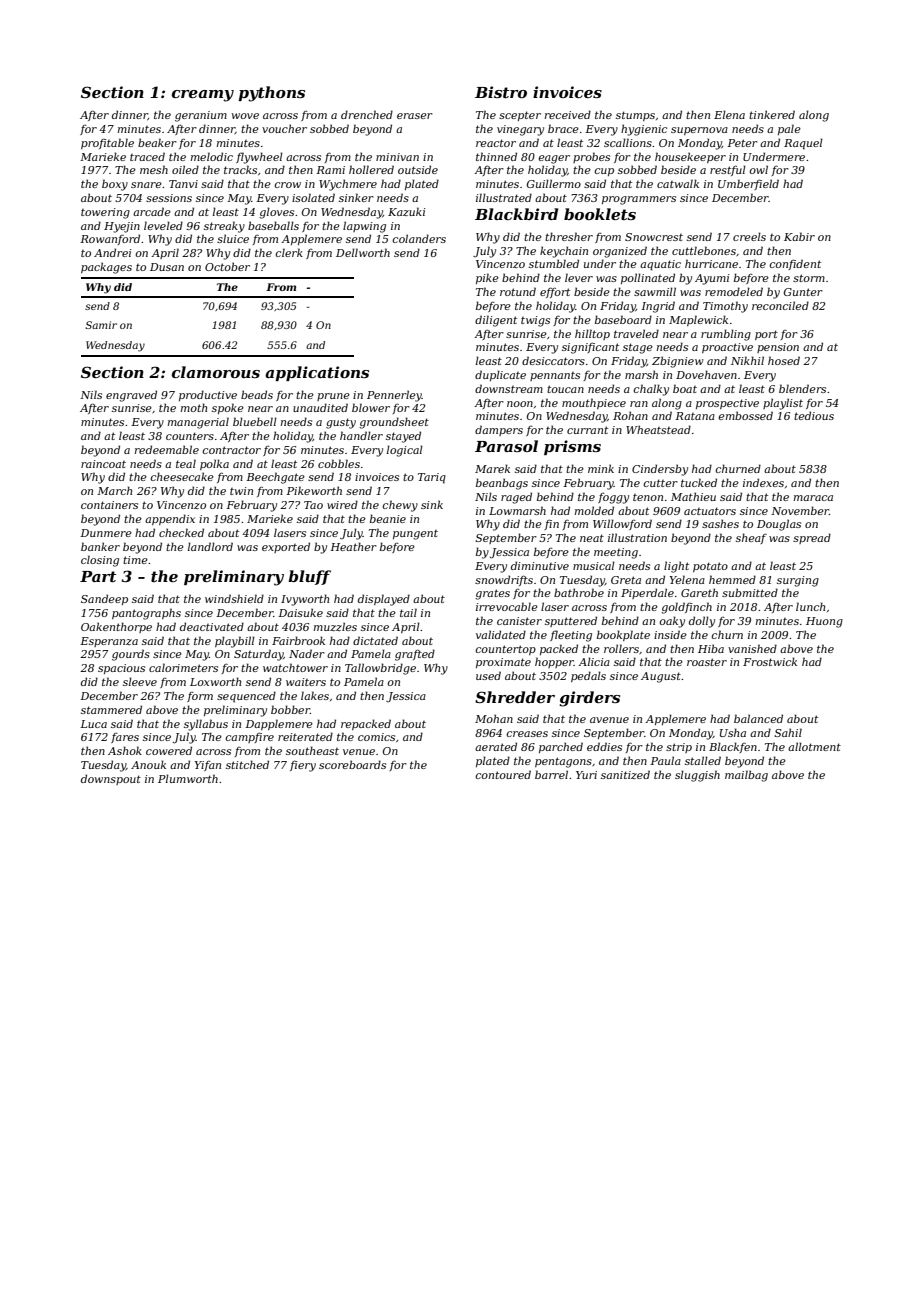 Image resolution: width=924 pixels, height=1308 pixels. I want to click on Tanvi, so click(183, 184).
